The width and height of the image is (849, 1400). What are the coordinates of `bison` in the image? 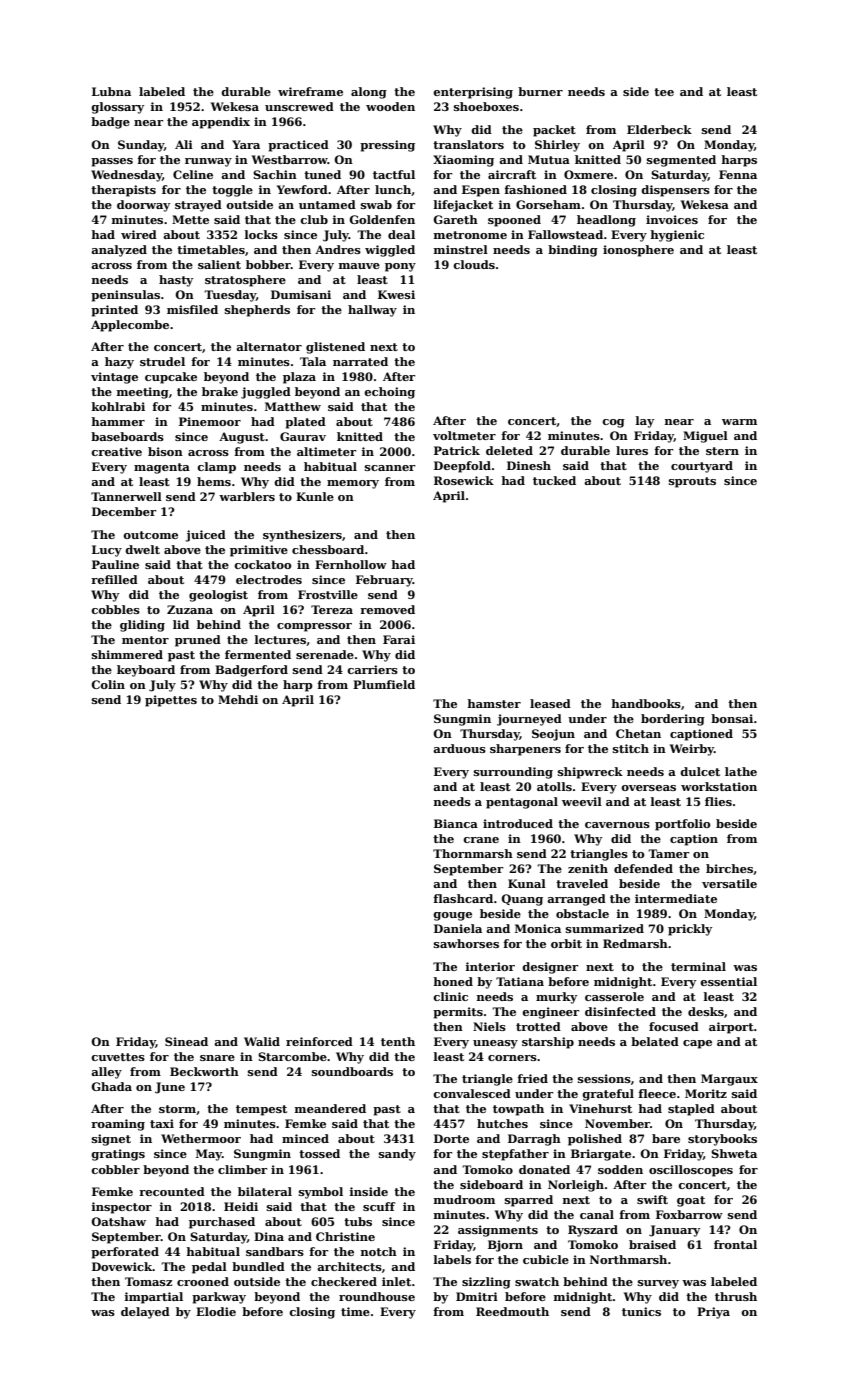 It's located at (165, 451).
